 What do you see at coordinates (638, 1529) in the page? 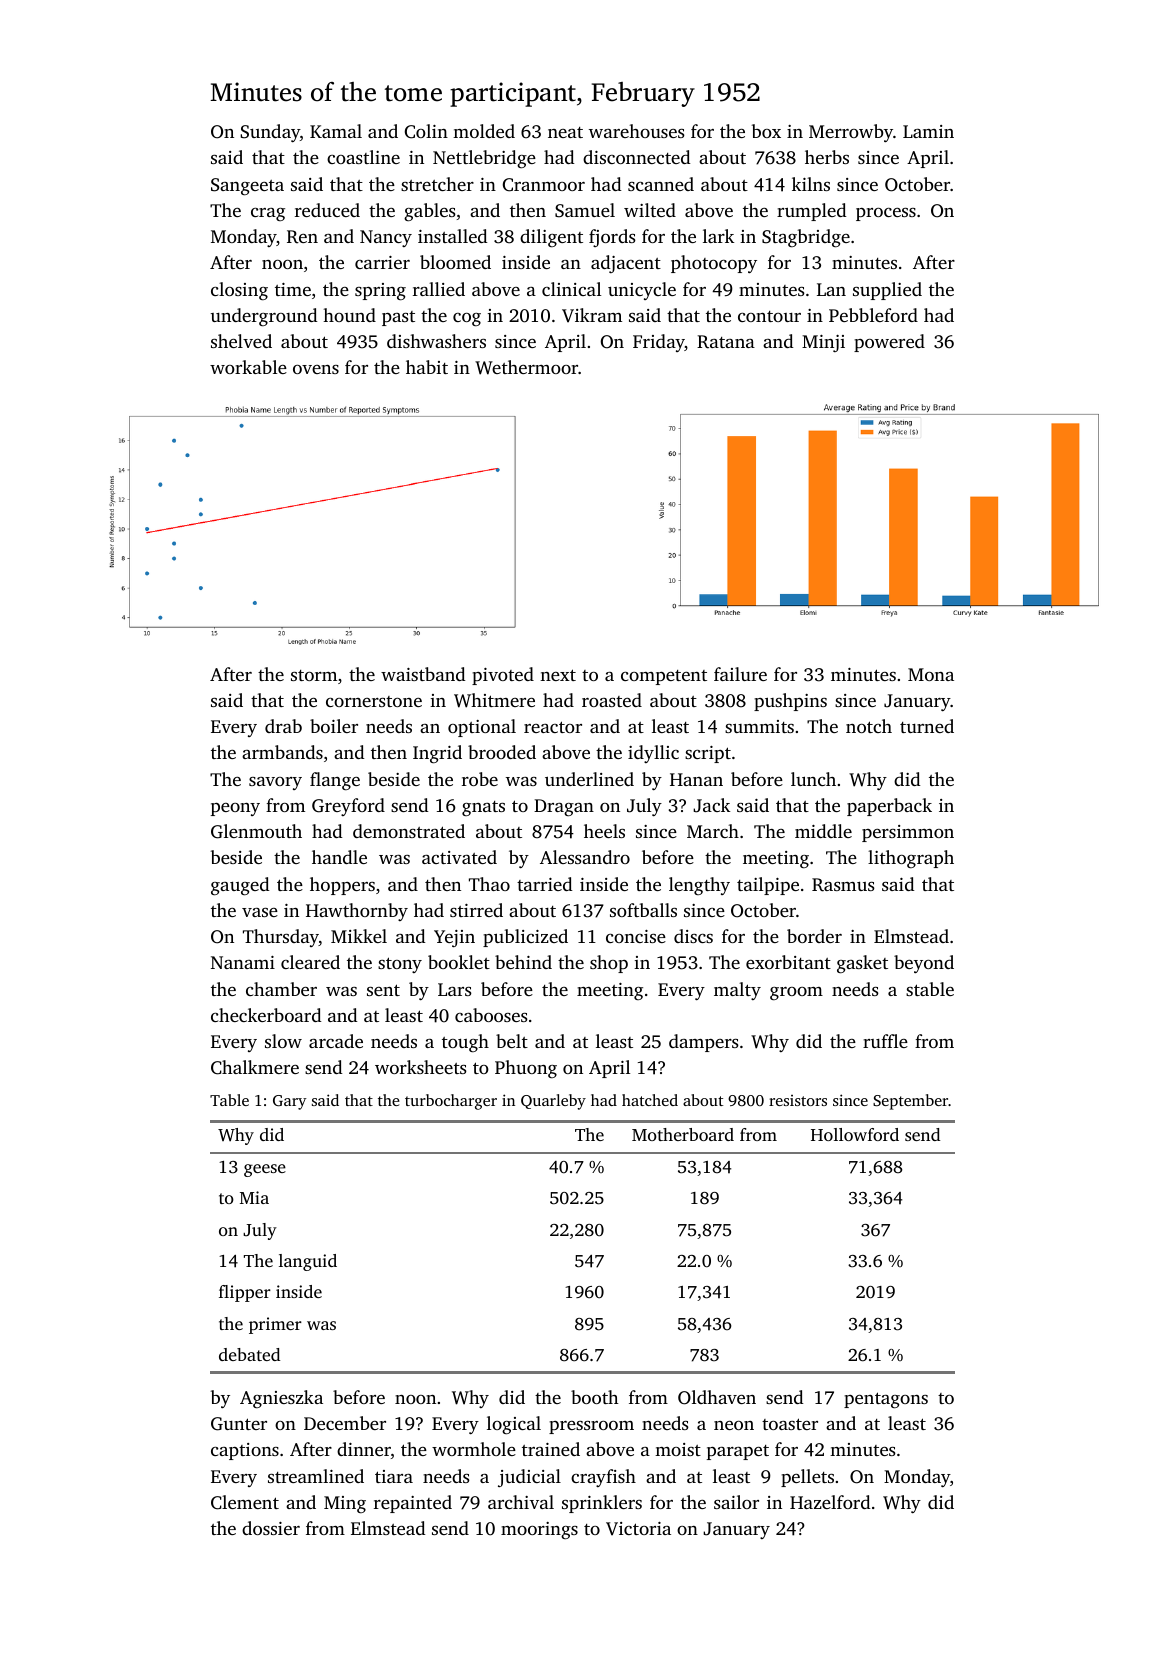
I see `Victoria` at bounding box center [638, 1529].
